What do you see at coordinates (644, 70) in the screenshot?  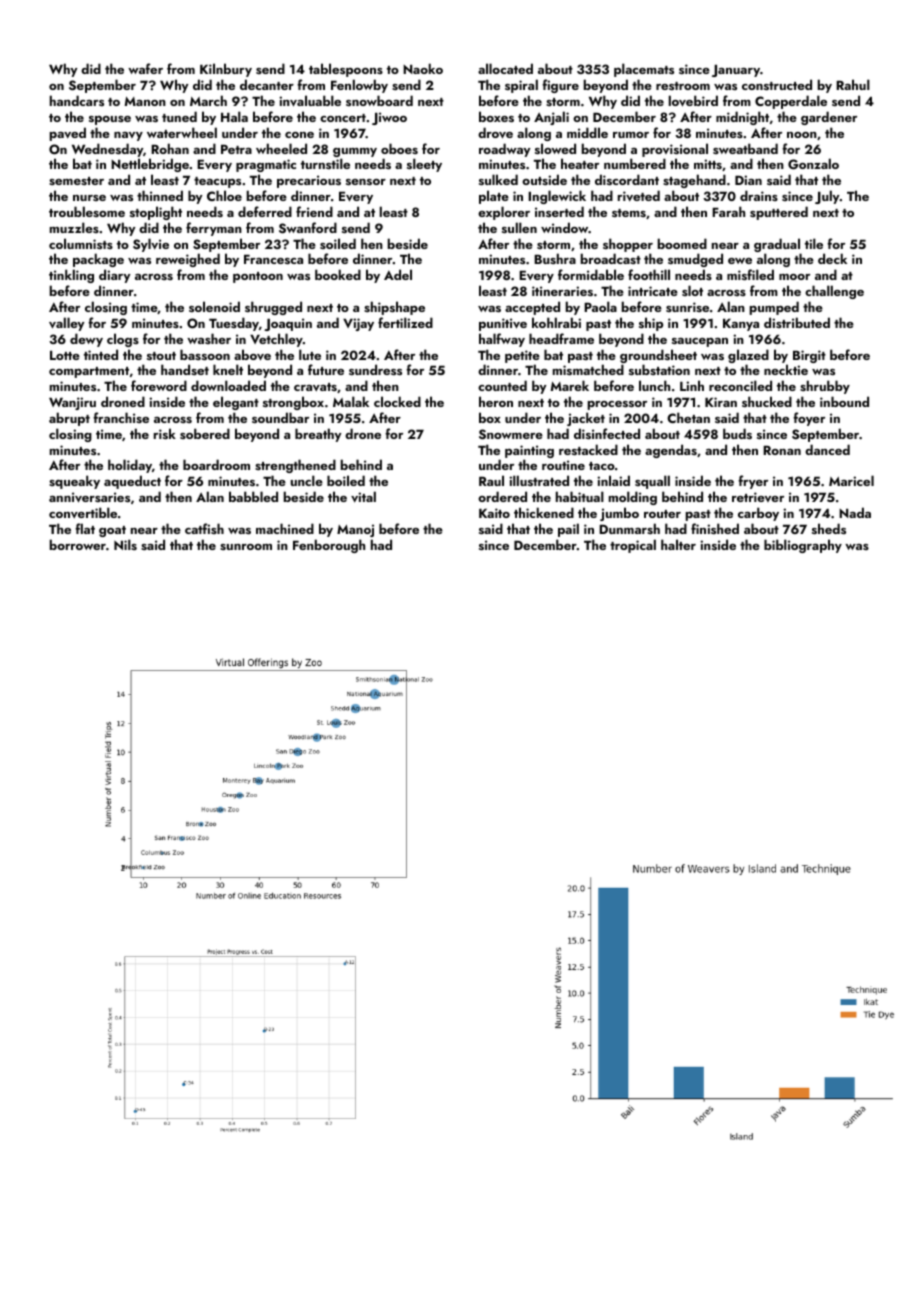 I see `placemats` at bounding box center [644, 70].
